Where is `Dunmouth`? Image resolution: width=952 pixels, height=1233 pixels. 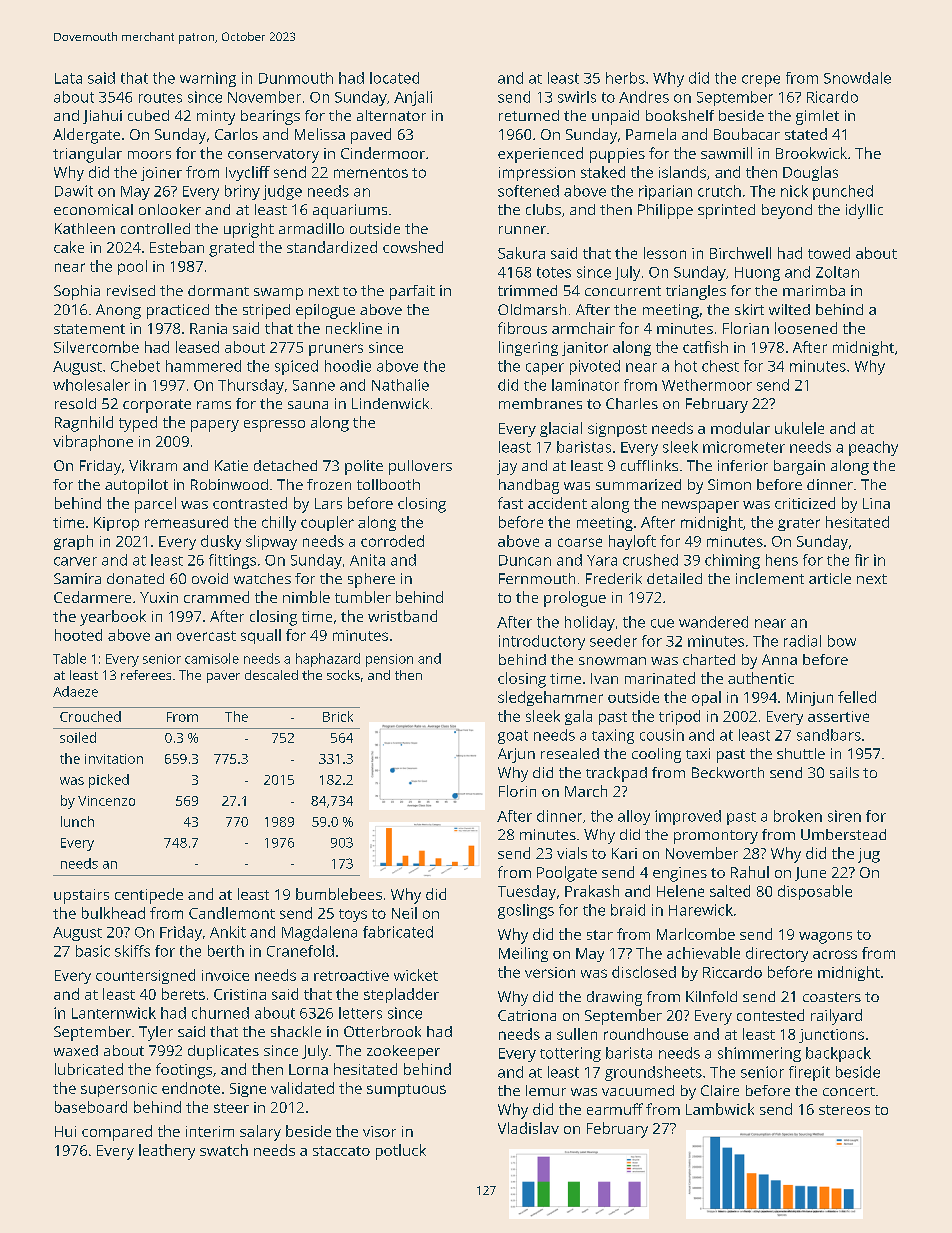 Dunmouth is located at coordinates (296, 78).
